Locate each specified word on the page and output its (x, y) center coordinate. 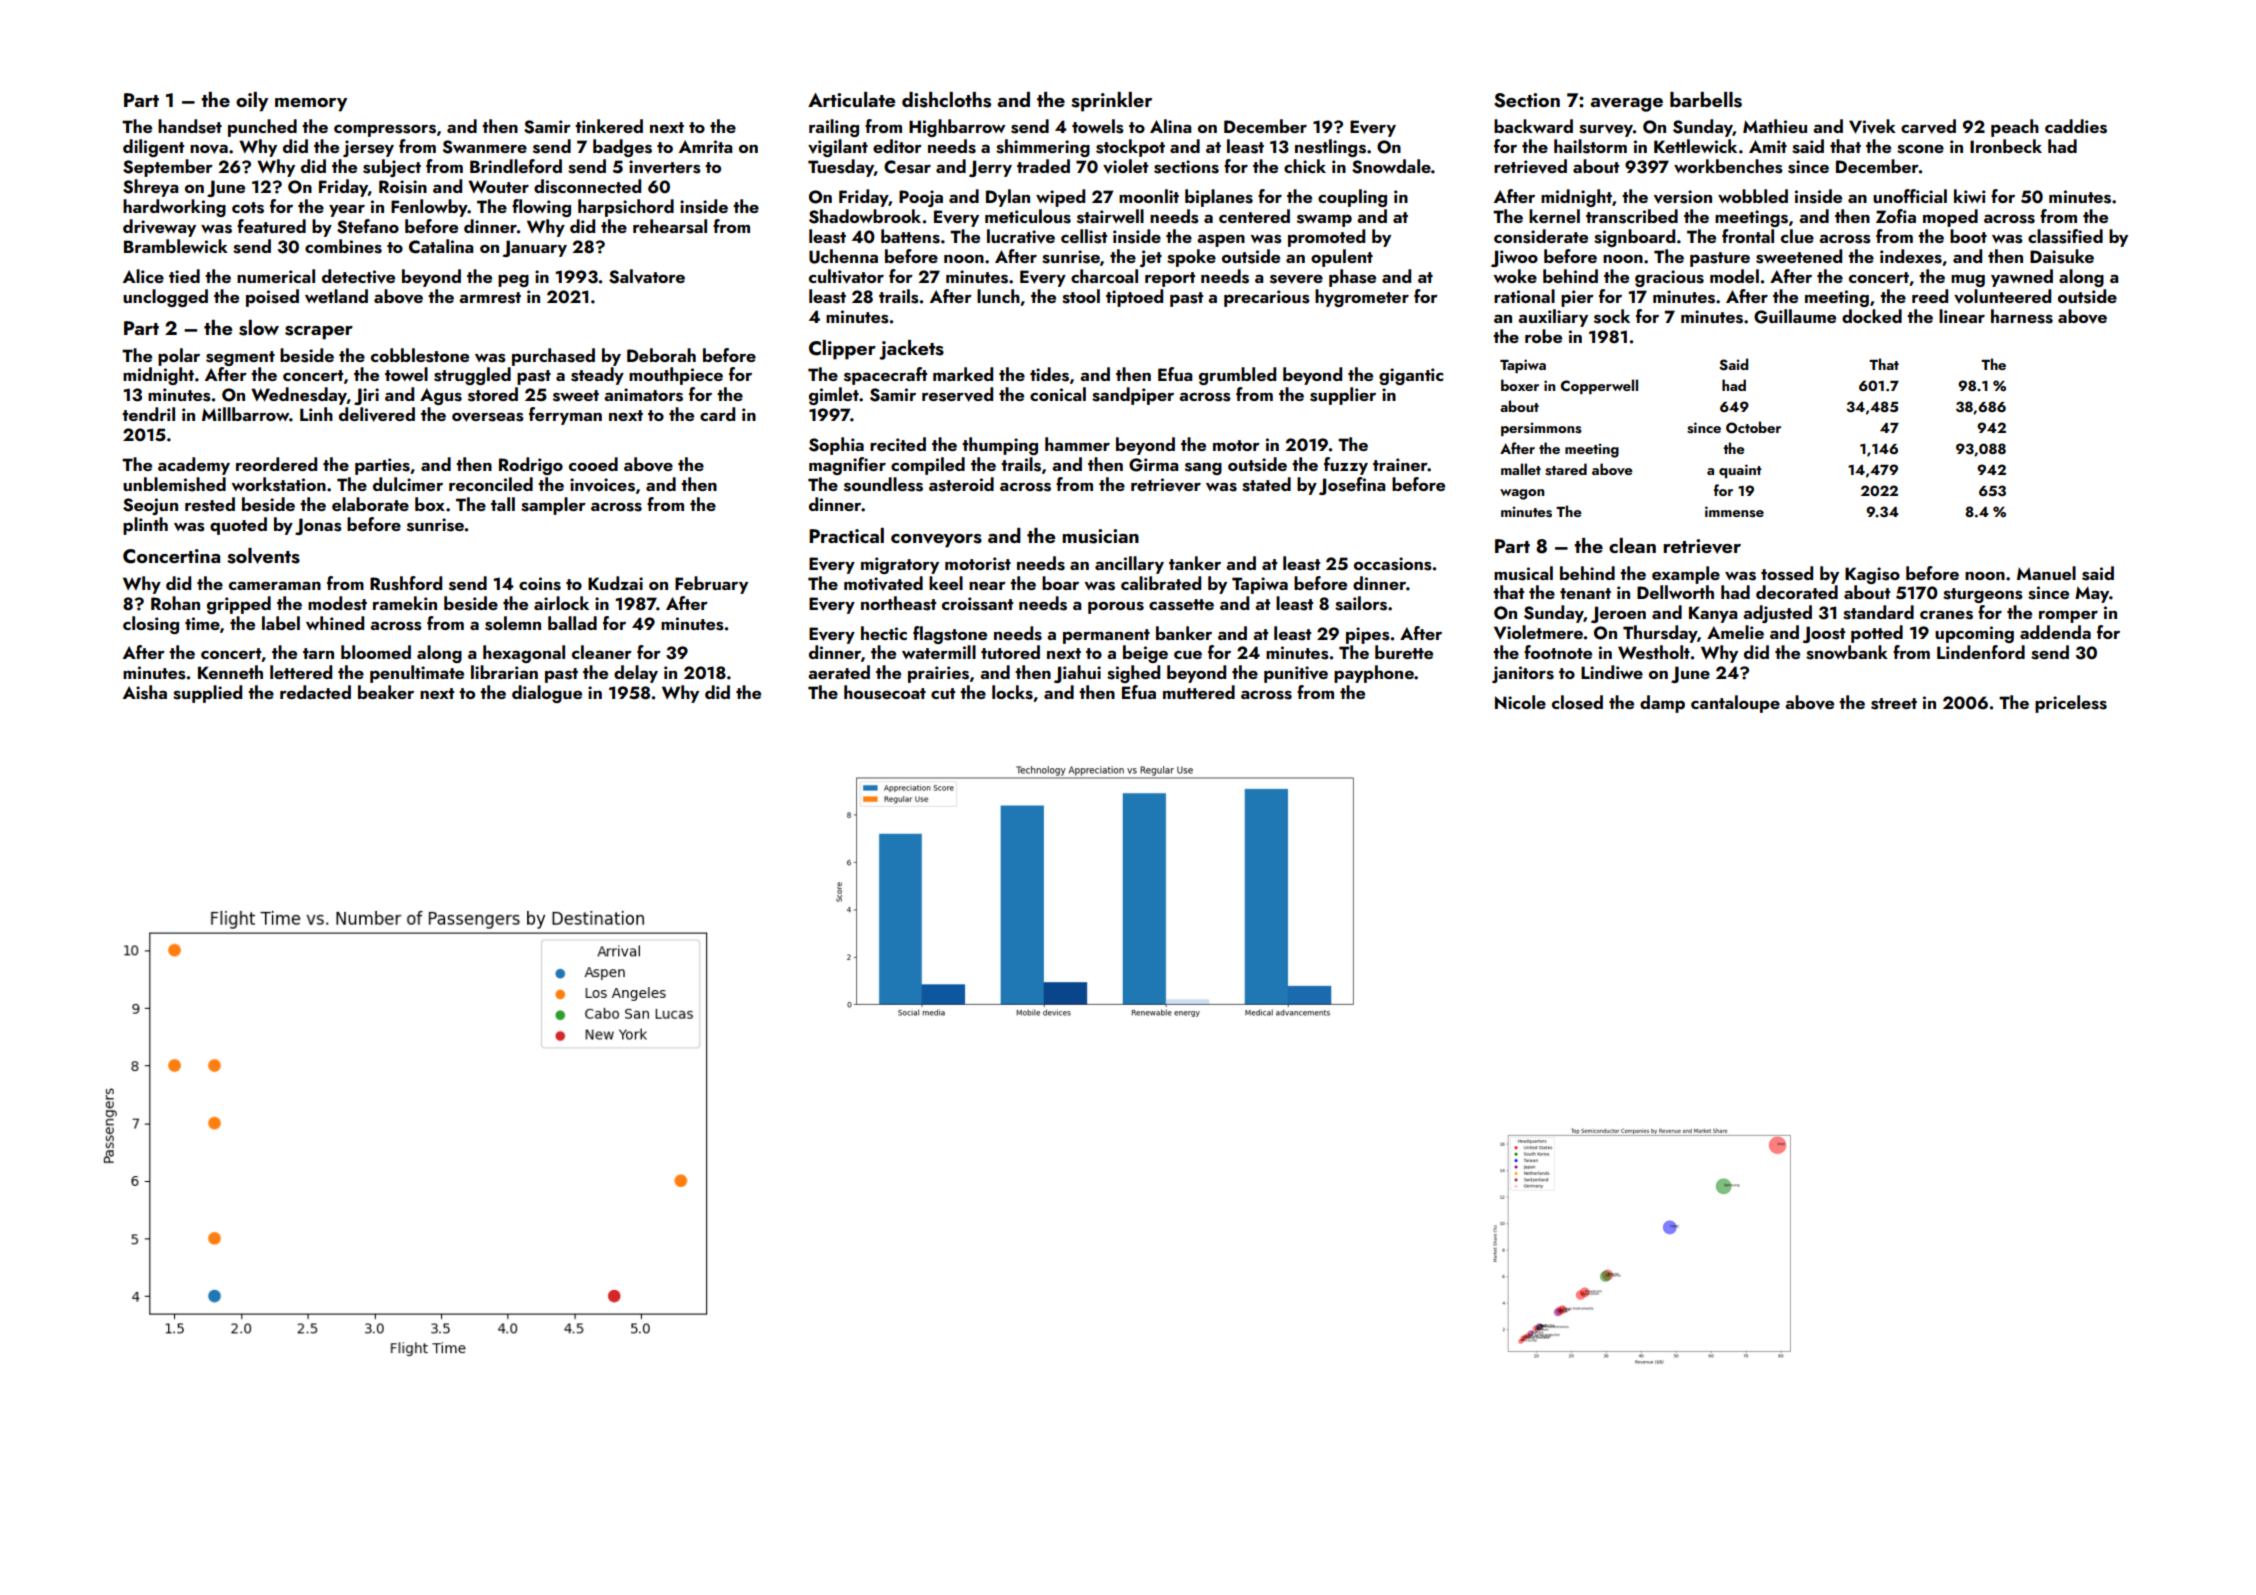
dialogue (547, 694)
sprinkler (1111, 102)
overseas (488, 417)
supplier (1343, 396)
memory (311, 105)
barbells (1706, 100)
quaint (1740, 471)
